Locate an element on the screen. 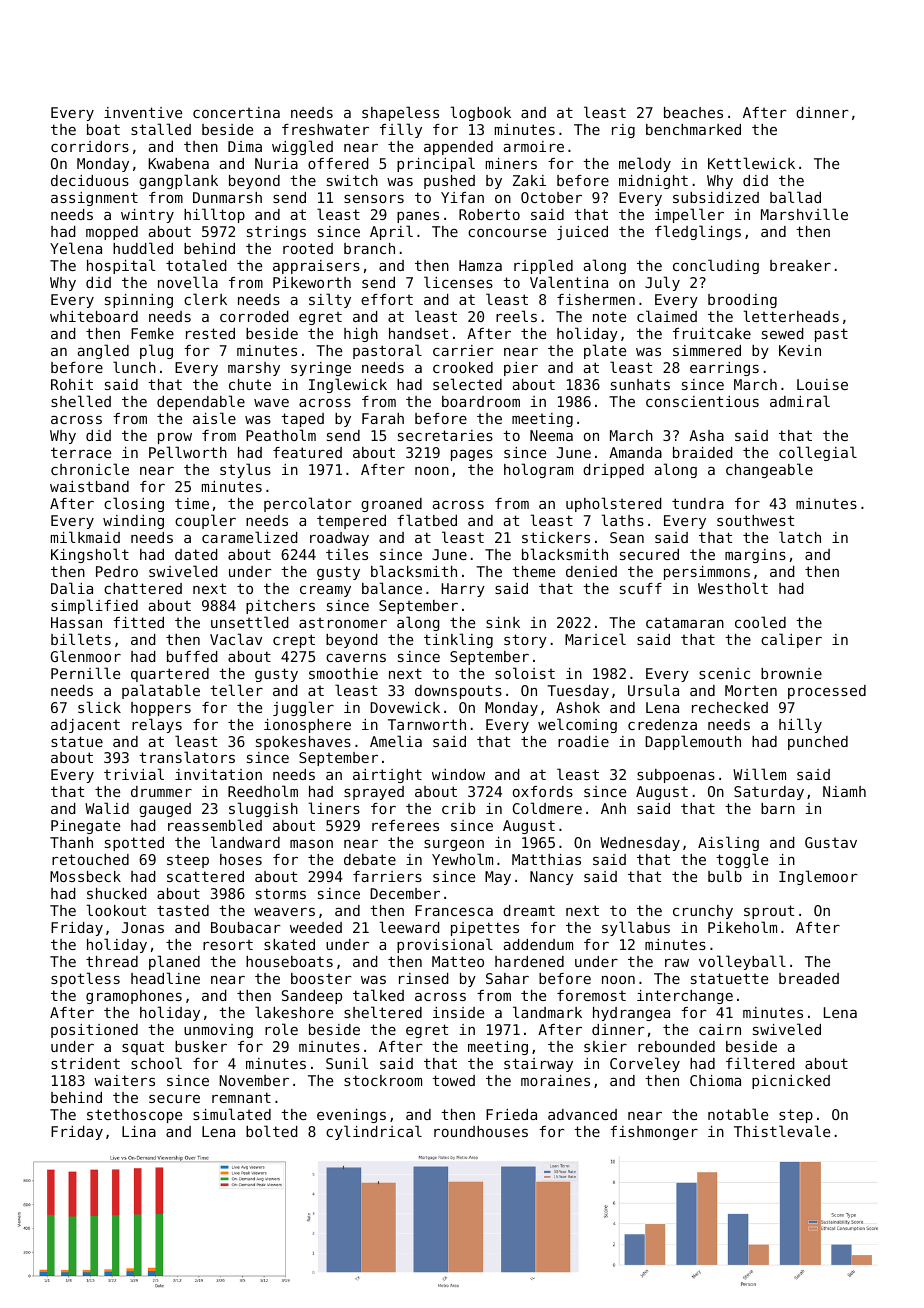 Image resolution: width=924 pixels, height=1308 pixels. whiteboard is located at coordinates (94, 316).
